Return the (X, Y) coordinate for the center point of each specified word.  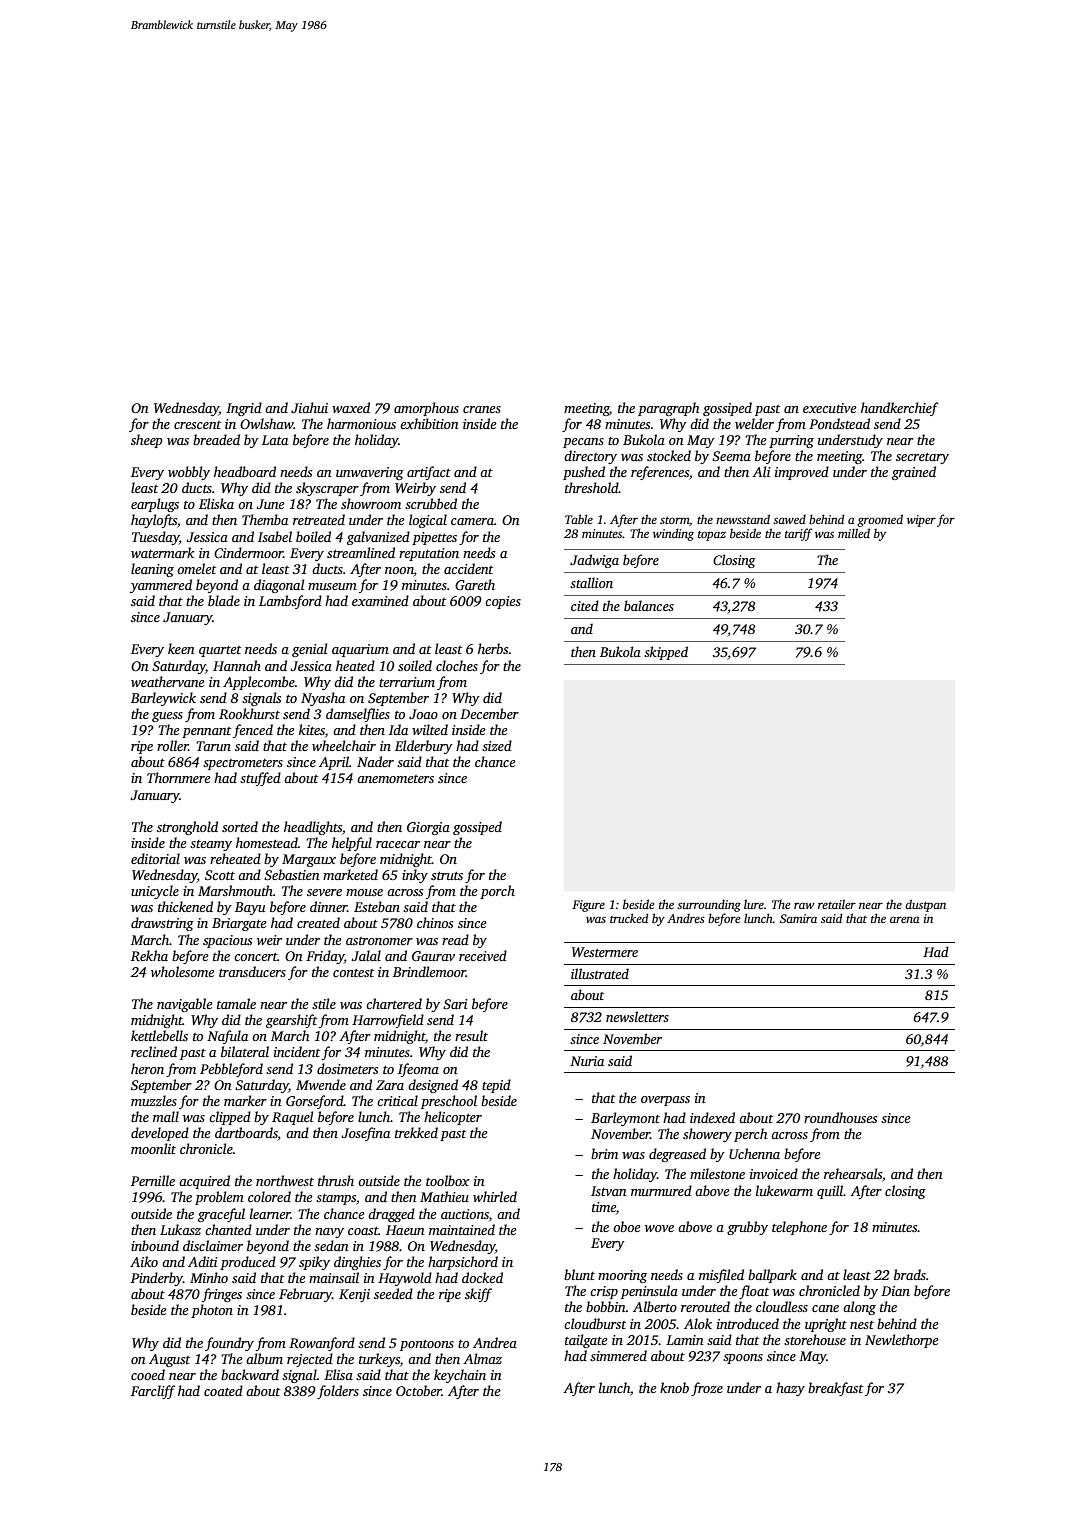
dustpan (925, 905)
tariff (798, 534)
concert (256, 957)
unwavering (370, 473)
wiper (921, 521)
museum (332, 586)
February (305, 1295)
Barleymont (625, 1119)
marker (245, 1100)
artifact (429, 473)
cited (585, 605)
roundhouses (840, 1117)
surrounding (709, 906)
